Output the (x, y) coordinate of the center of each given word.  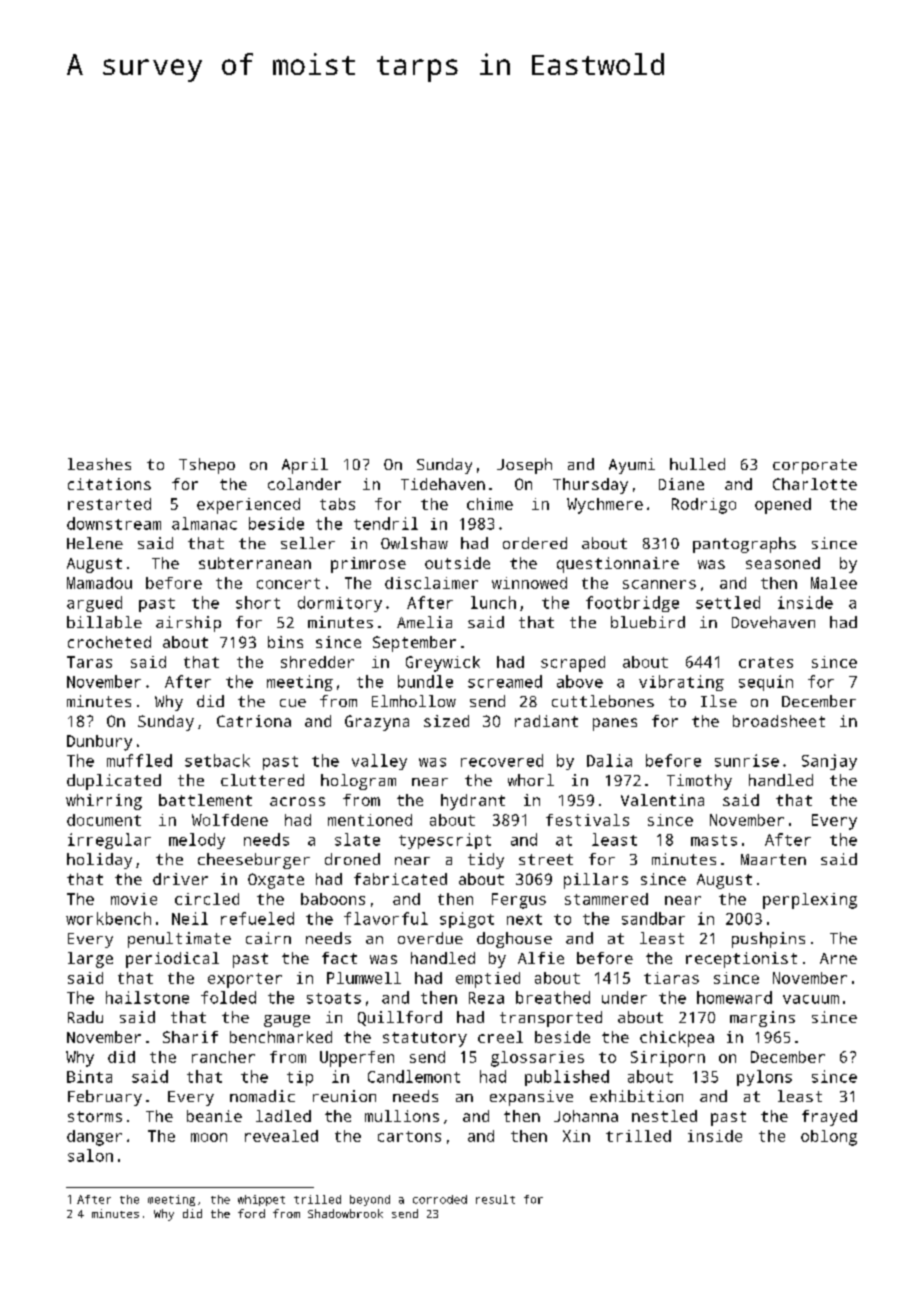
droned (352, 859)
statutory (425, 1039)
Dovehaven (773, 622)
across (297, 801)
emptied (488, 980)
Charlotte (815, 484)
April (305, 466)
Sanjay (829, 762)
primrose (368, 565)
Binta (89, 1076)
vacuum (811, 999)
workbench (108, 918)
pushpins (768, 940)
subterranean (255, 563)
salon (90, 1155)
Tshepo (207, 466)
